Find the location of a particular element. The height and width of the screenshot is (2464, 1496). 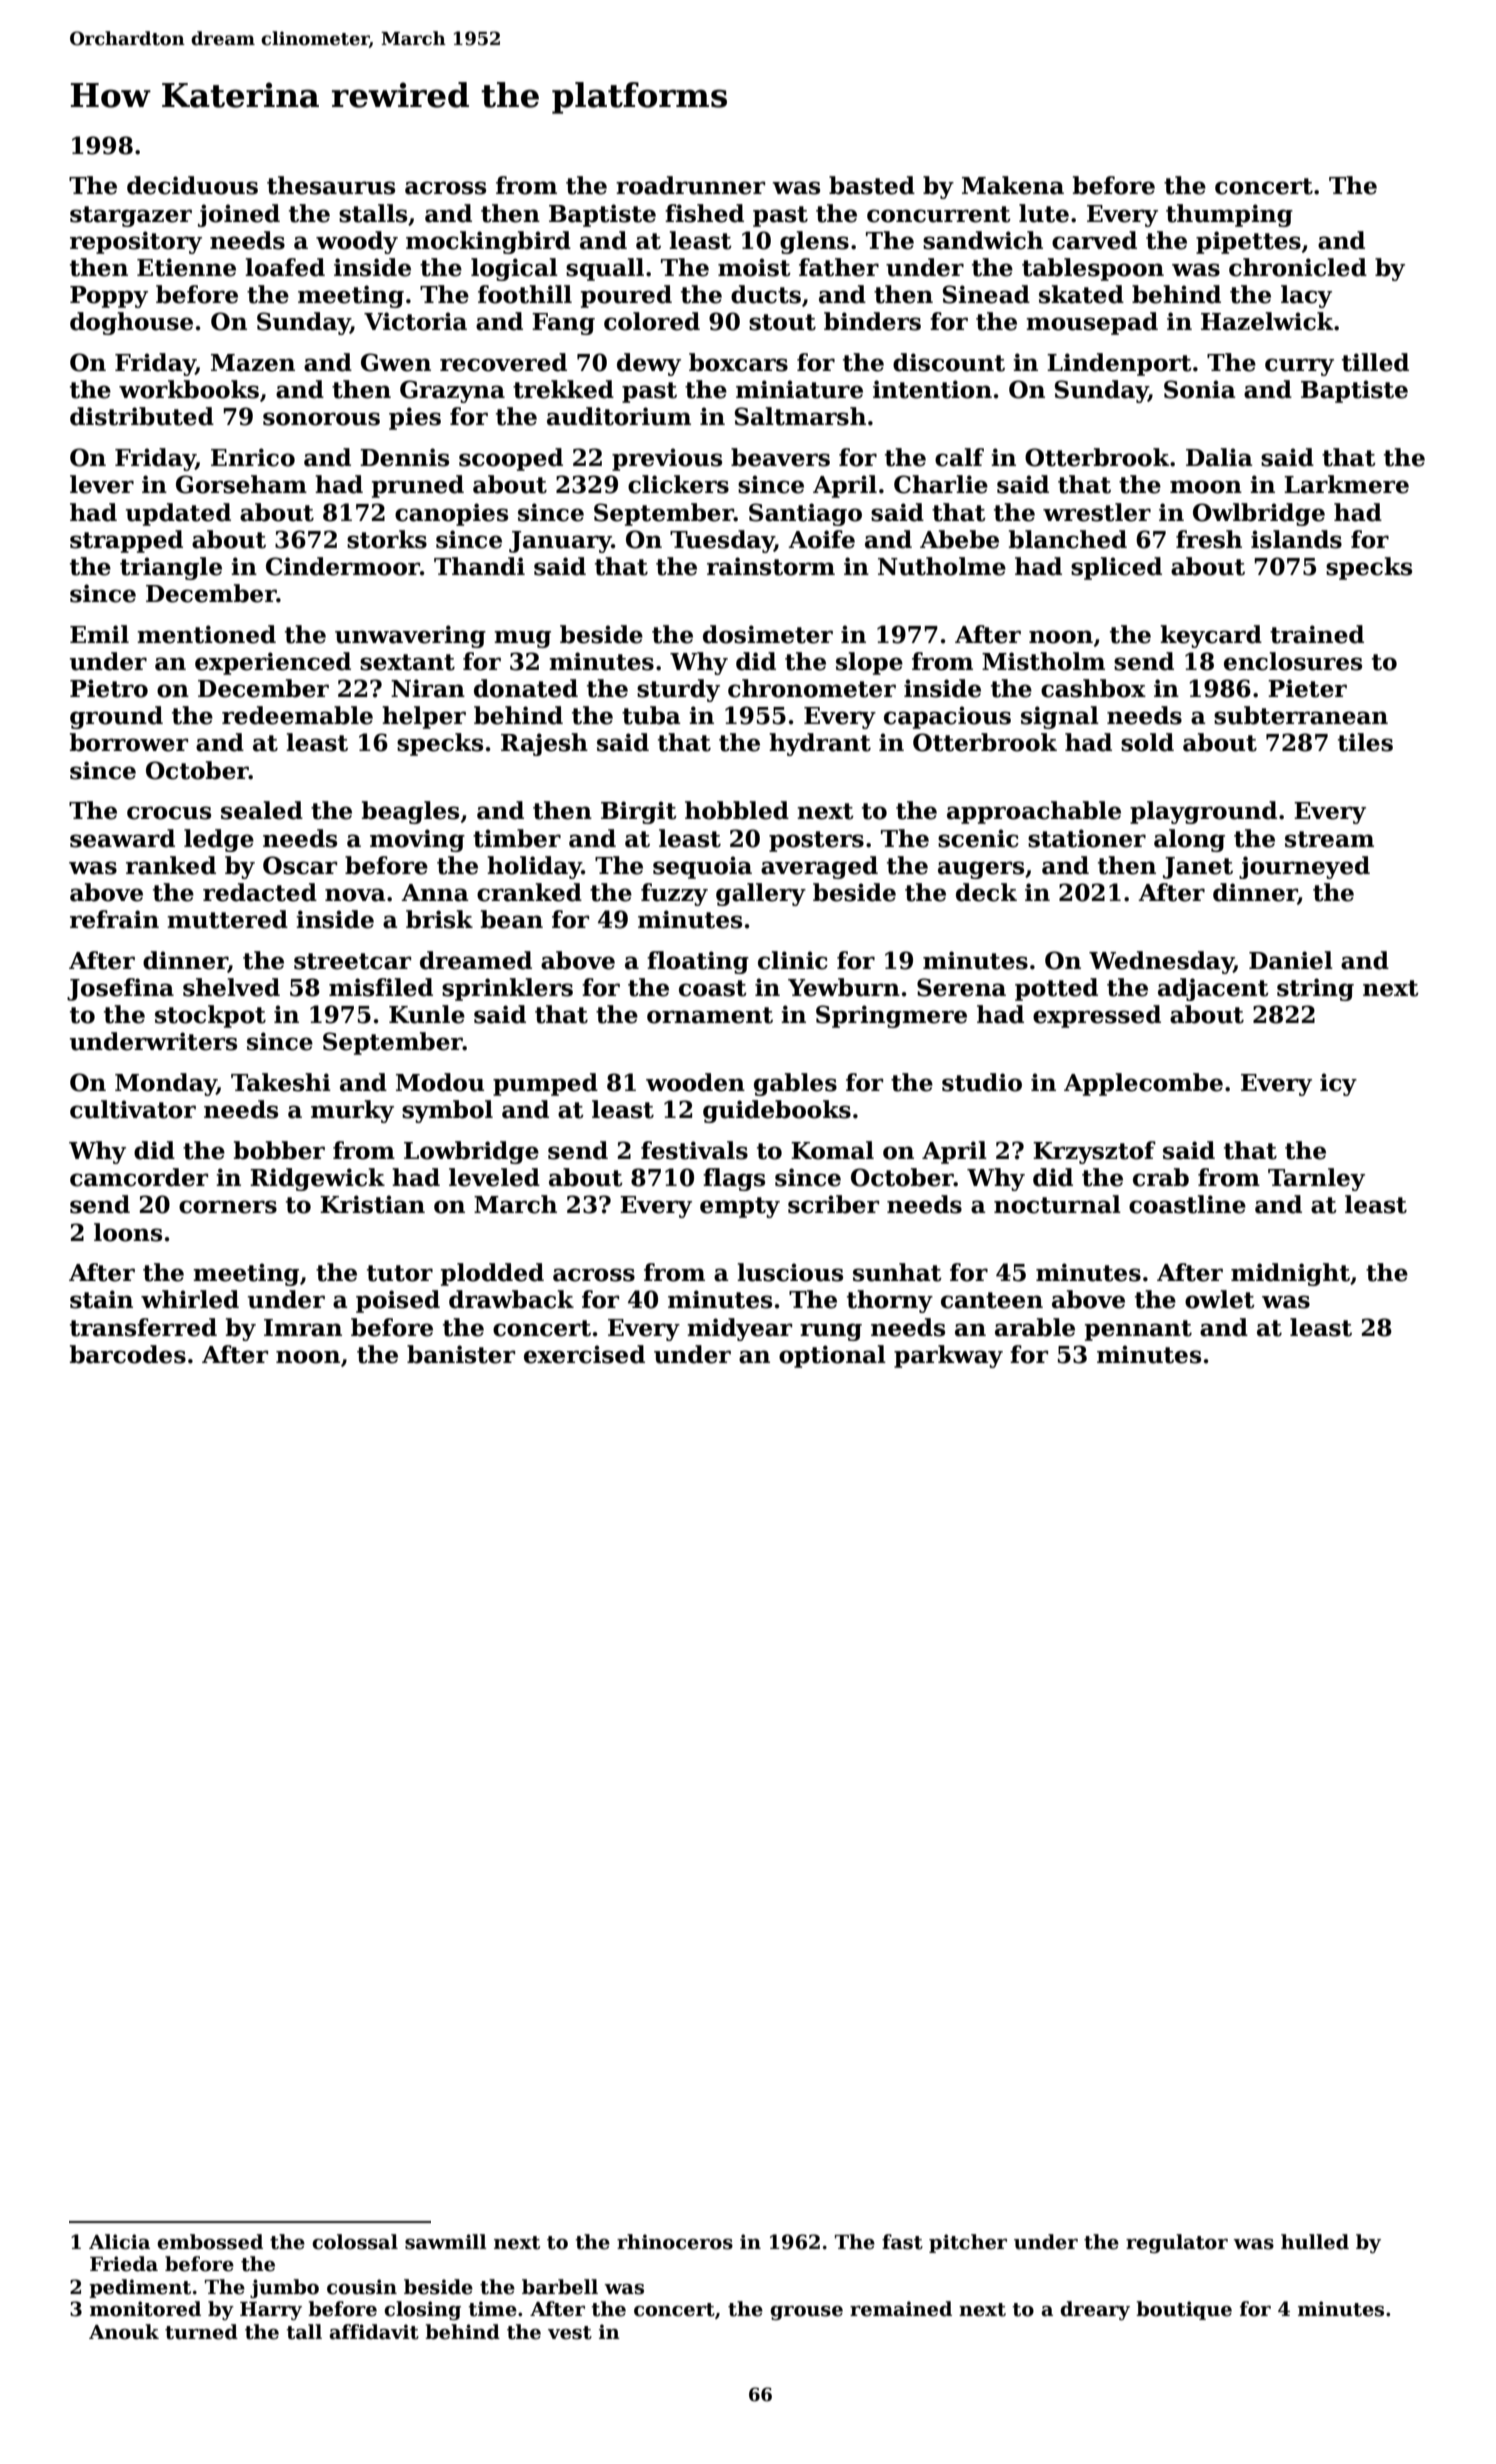

optional is located at coordinates (832, 1356).
